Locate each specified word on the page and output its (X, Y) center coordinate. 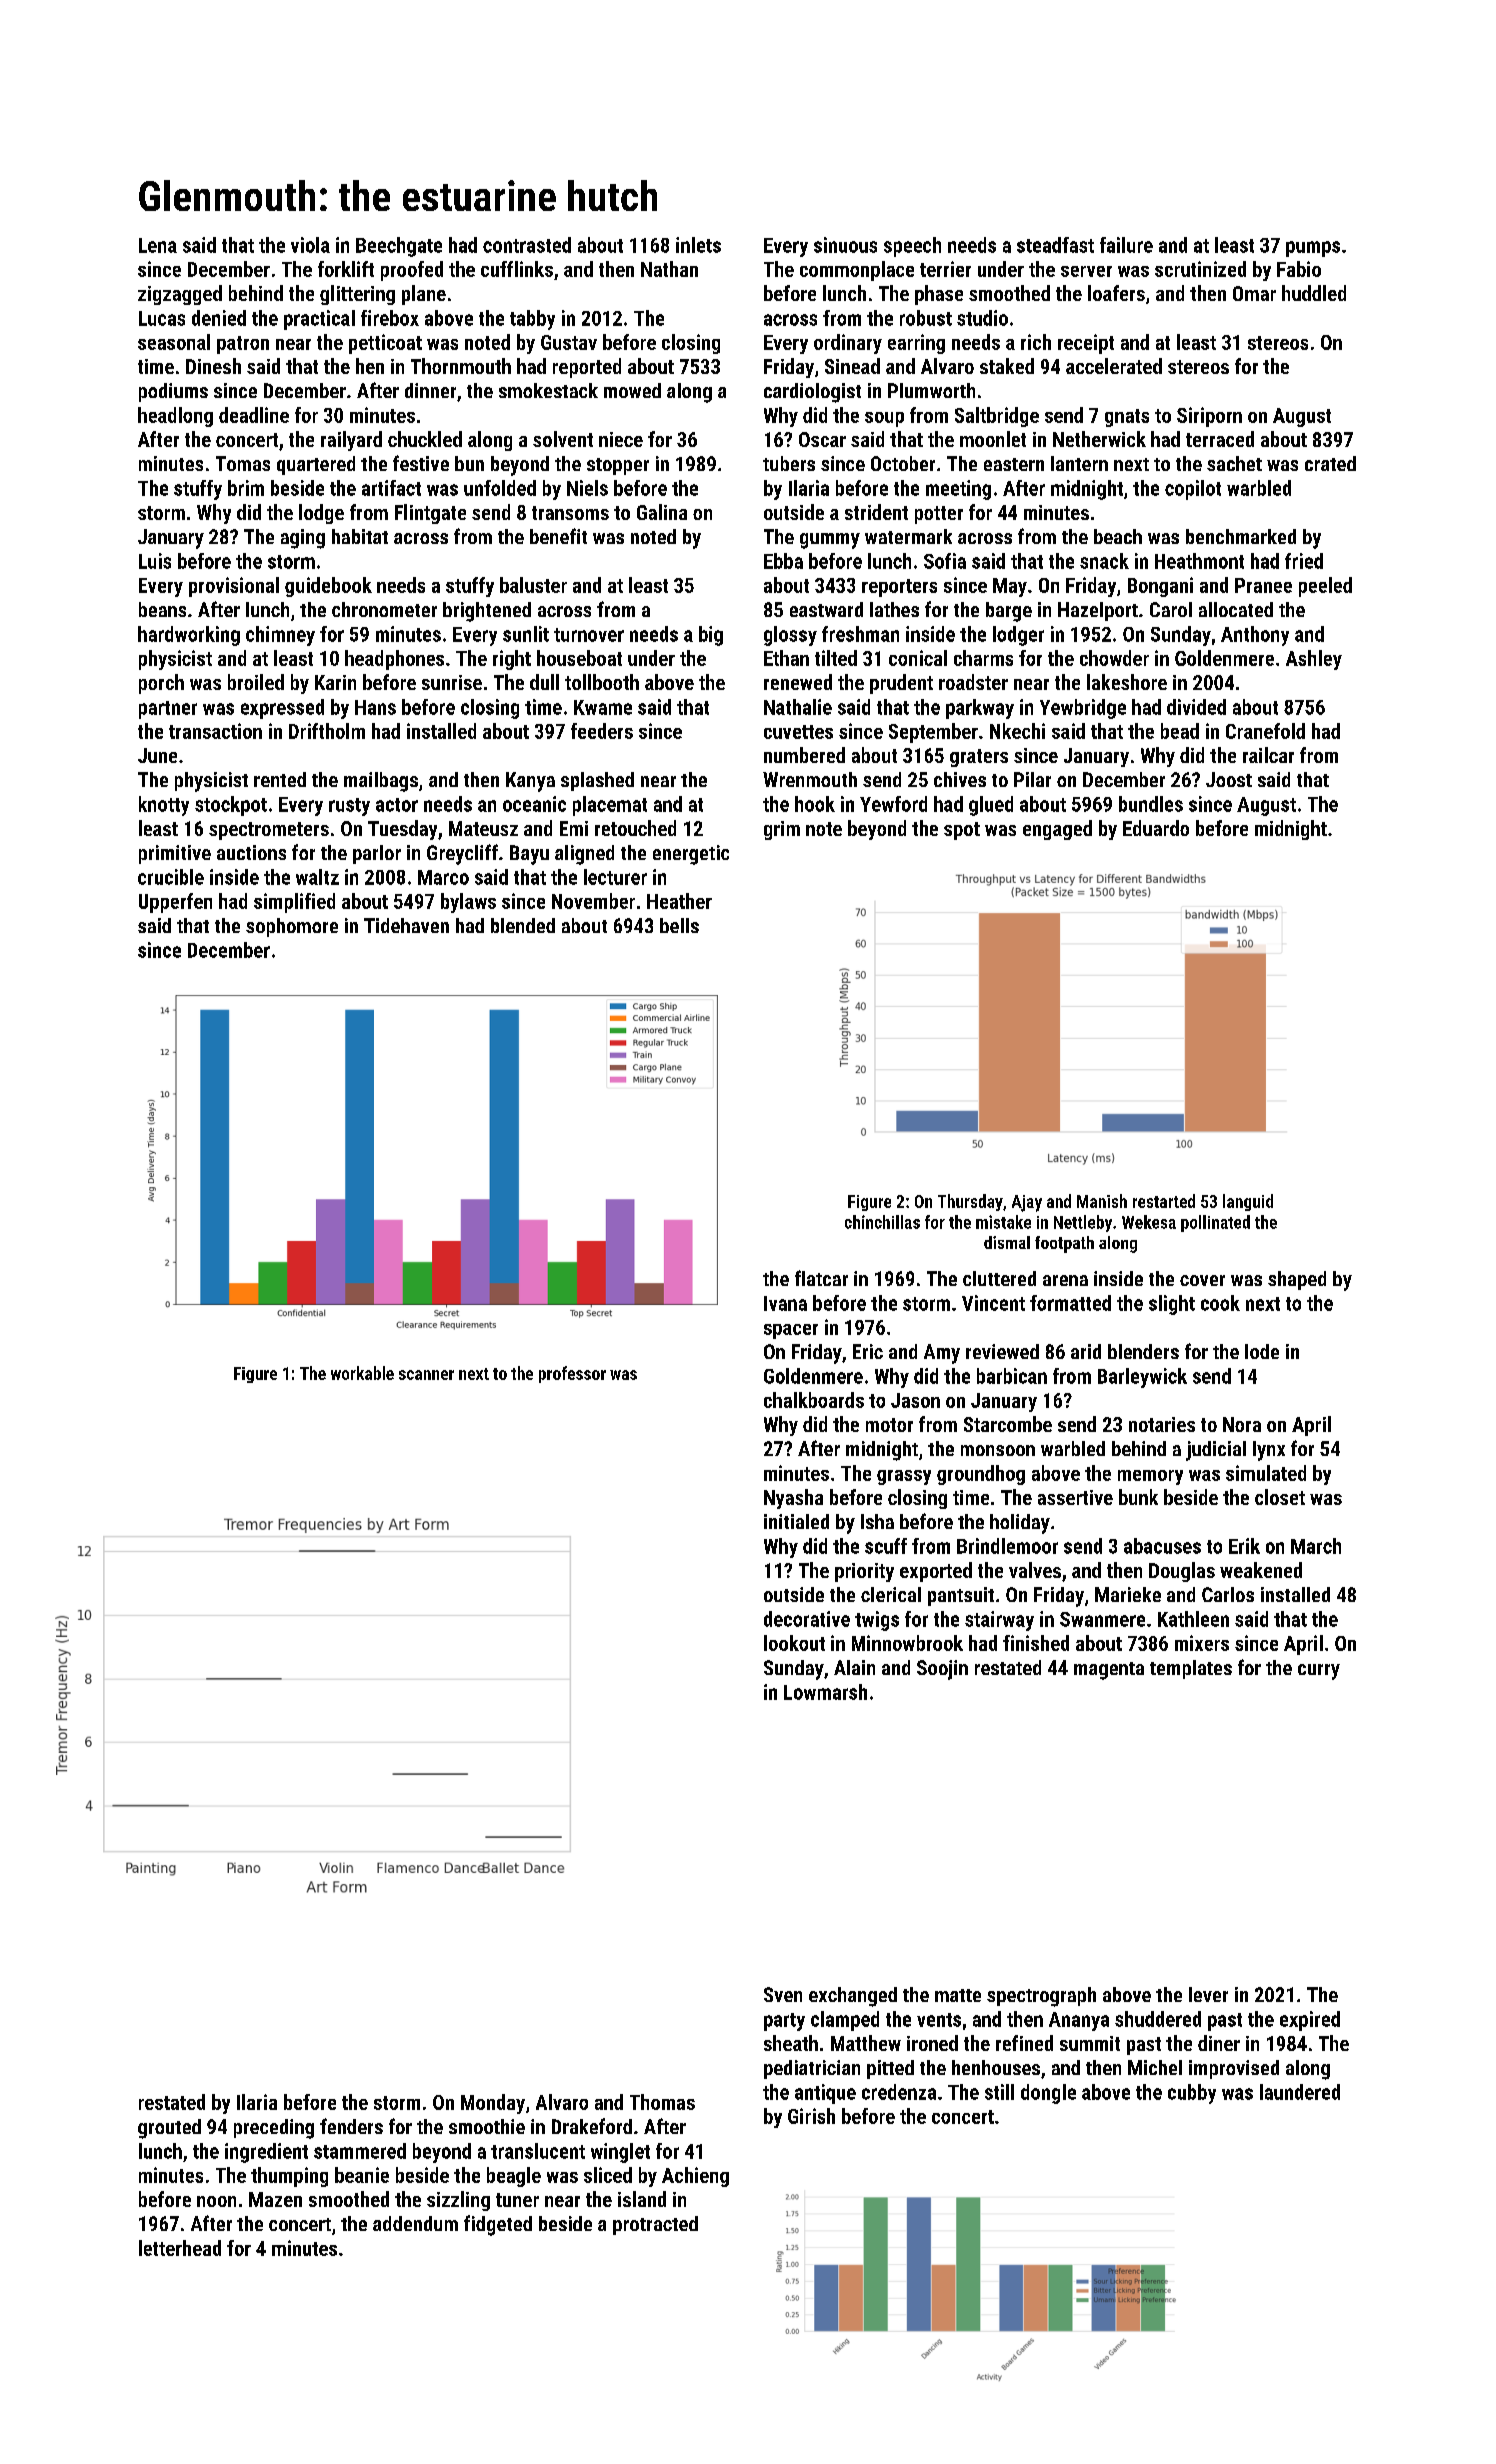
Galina (662, 512)
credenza (899, 2092)
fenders (351, 2126)
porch (161, 684)
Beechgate (399, 247)
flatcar (821, 1278)
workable (362, 1373)
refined (1024, 2043)
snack (1104, 561)
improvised (1234, 2069)
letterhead (180, 2248)
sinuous (845, 245)
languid (1248, 1202)
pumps (1313, 249)
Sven (783, 1994)
